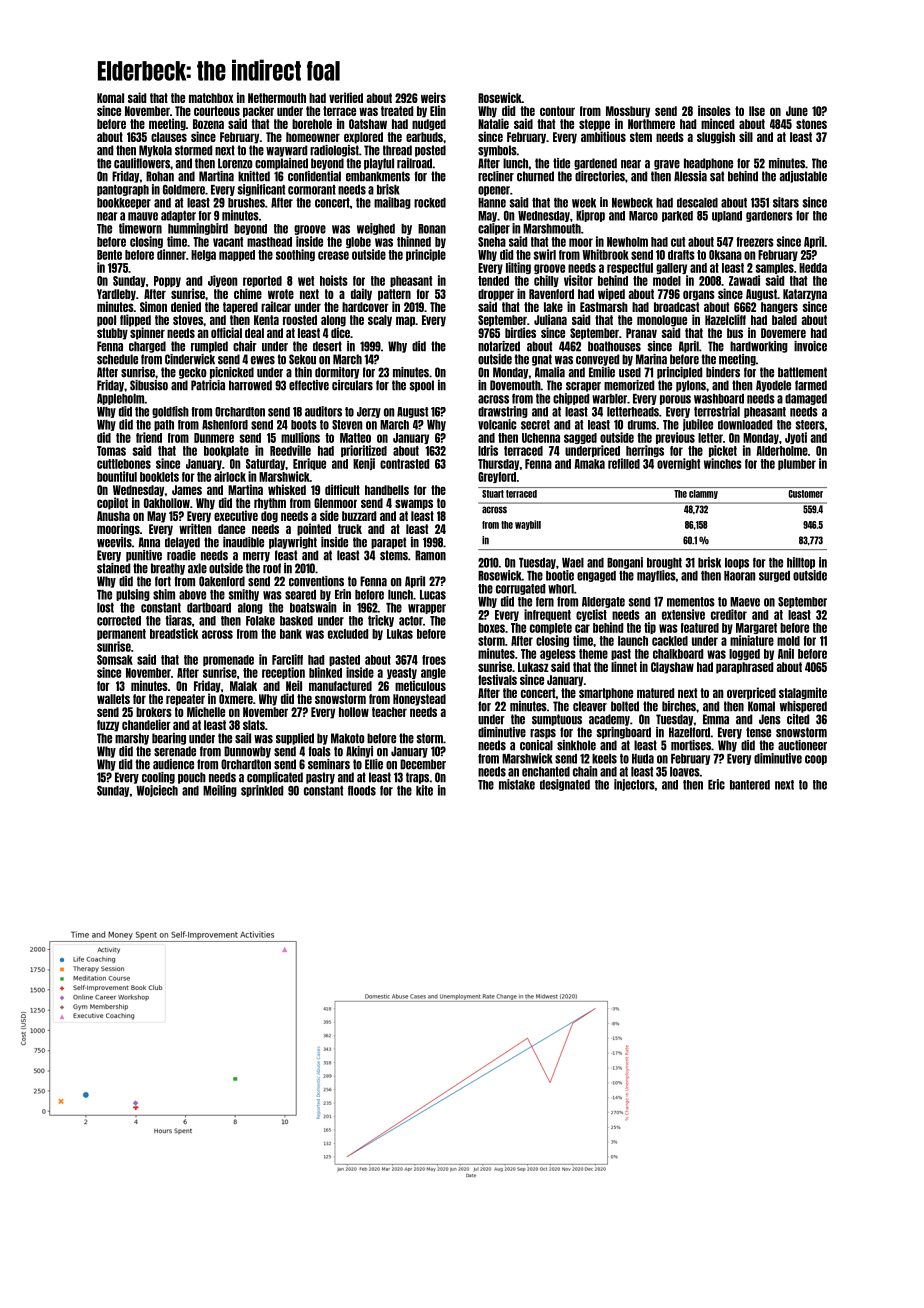 Image resolution: width=924 pixels, height=1308 pixels. Describe the element at coordinates (690, 176) in the screenshot. I see `Alessia` at that location.
